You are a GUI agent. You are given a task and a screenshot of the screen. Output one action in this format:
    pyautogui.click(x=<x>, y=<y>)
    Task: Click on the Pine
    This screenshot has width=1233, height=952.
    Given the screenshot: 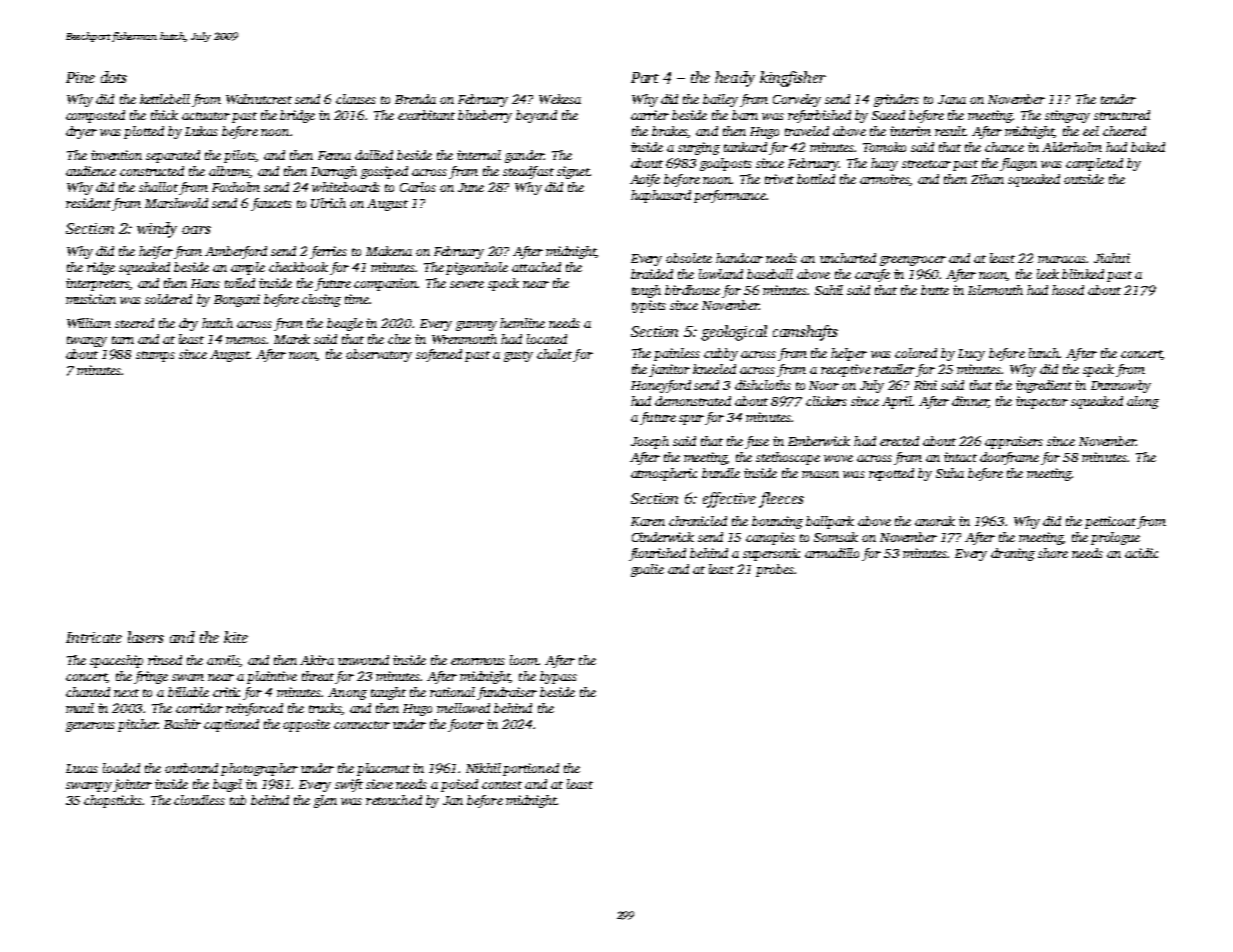 What is the action you would take?
    pyautogui.click(x=80, y=77)
